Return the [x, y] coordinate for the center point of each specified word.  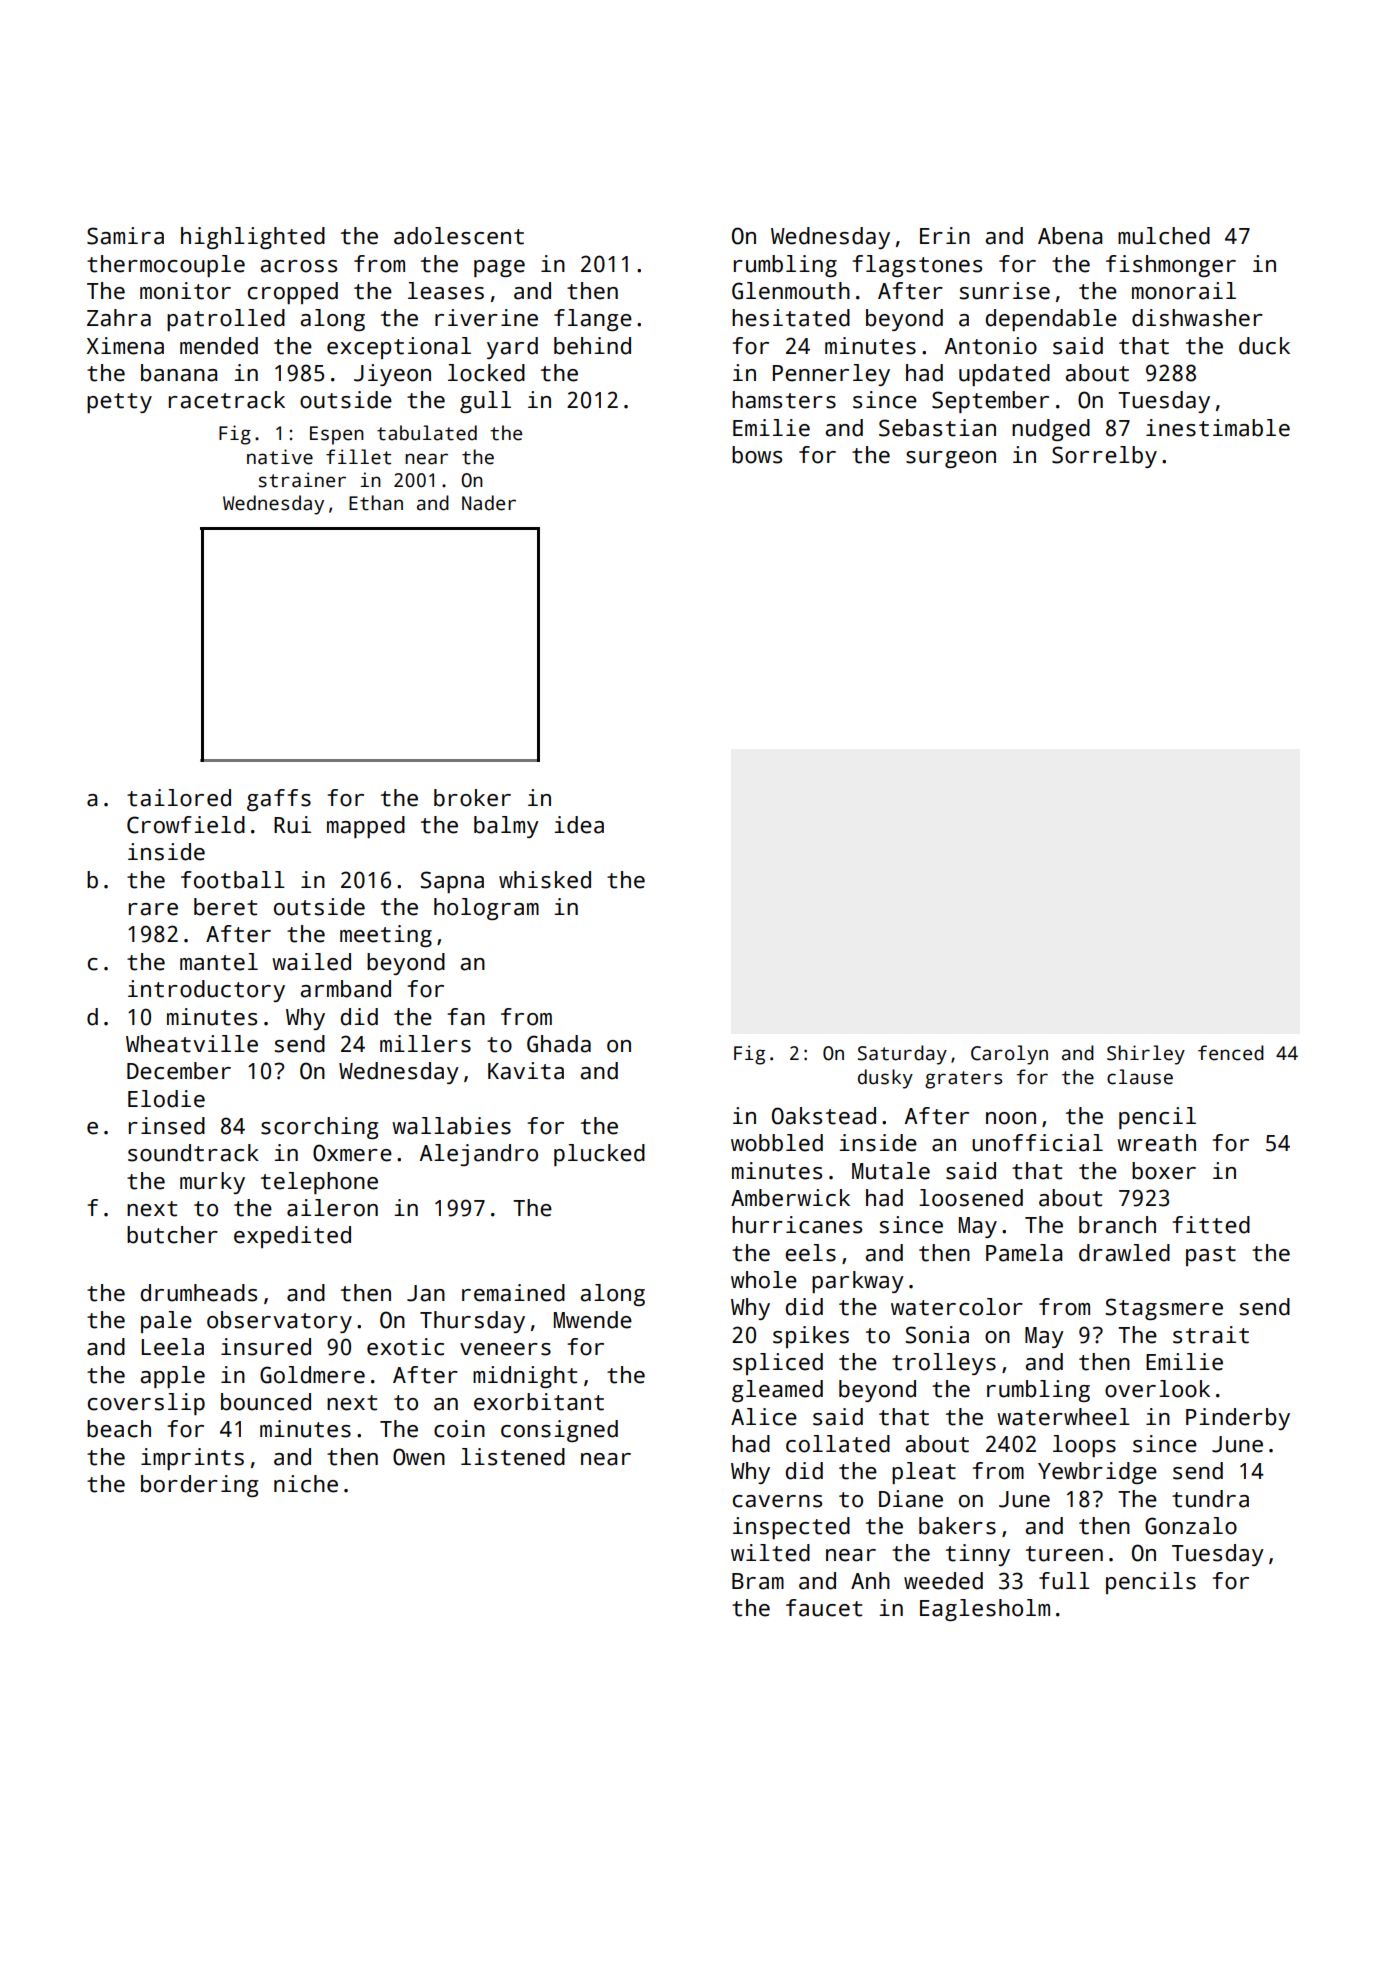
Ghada [559, 1044]
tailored [179, 798]
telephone [319, 1183]
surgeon [951, 459]
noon [1011, 1118]
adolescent [459, 236]
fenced [1231, 1053]
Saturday [902, 1055]
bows [757, 455]
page [499, 268]
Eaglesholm [985, 1610]
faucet [824, 1608]
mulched [1164, 236]
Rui [292, 825]
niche [306, 1484]
